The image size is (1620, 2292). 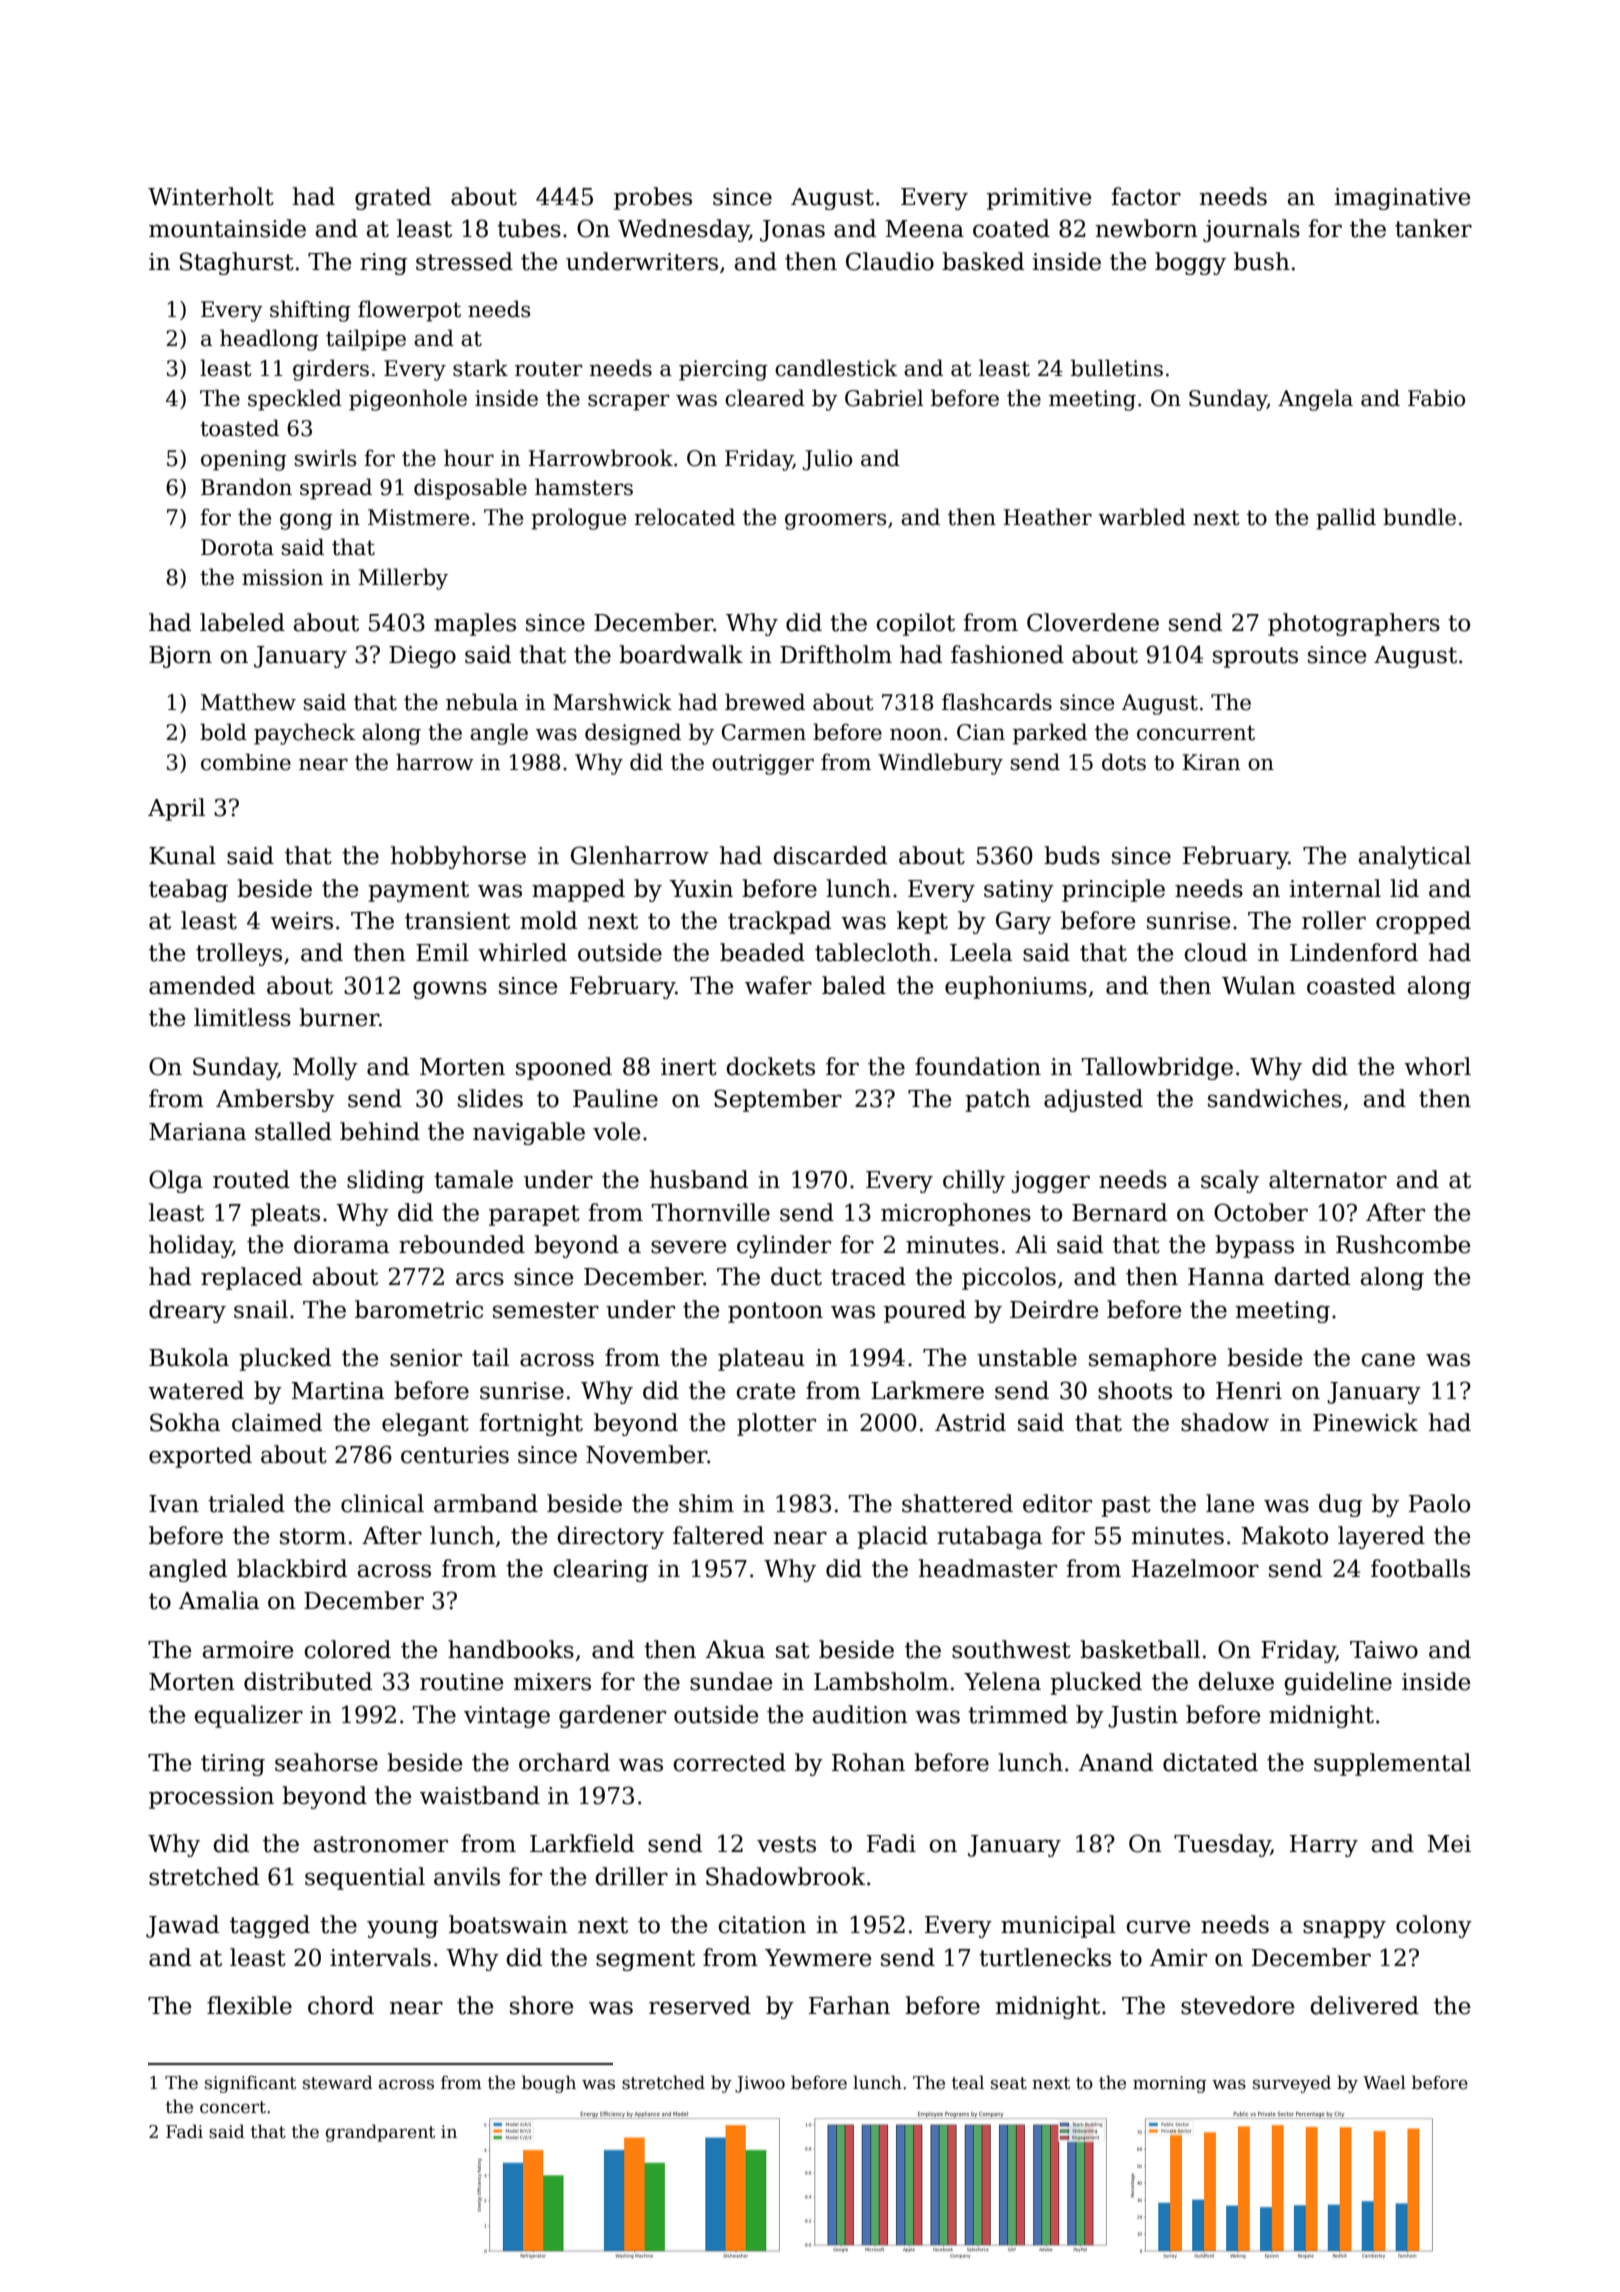 What do you see at coordinates (249, 2005) in the screenshot?
I see `flexible` at bounding box center [249, 2005].
